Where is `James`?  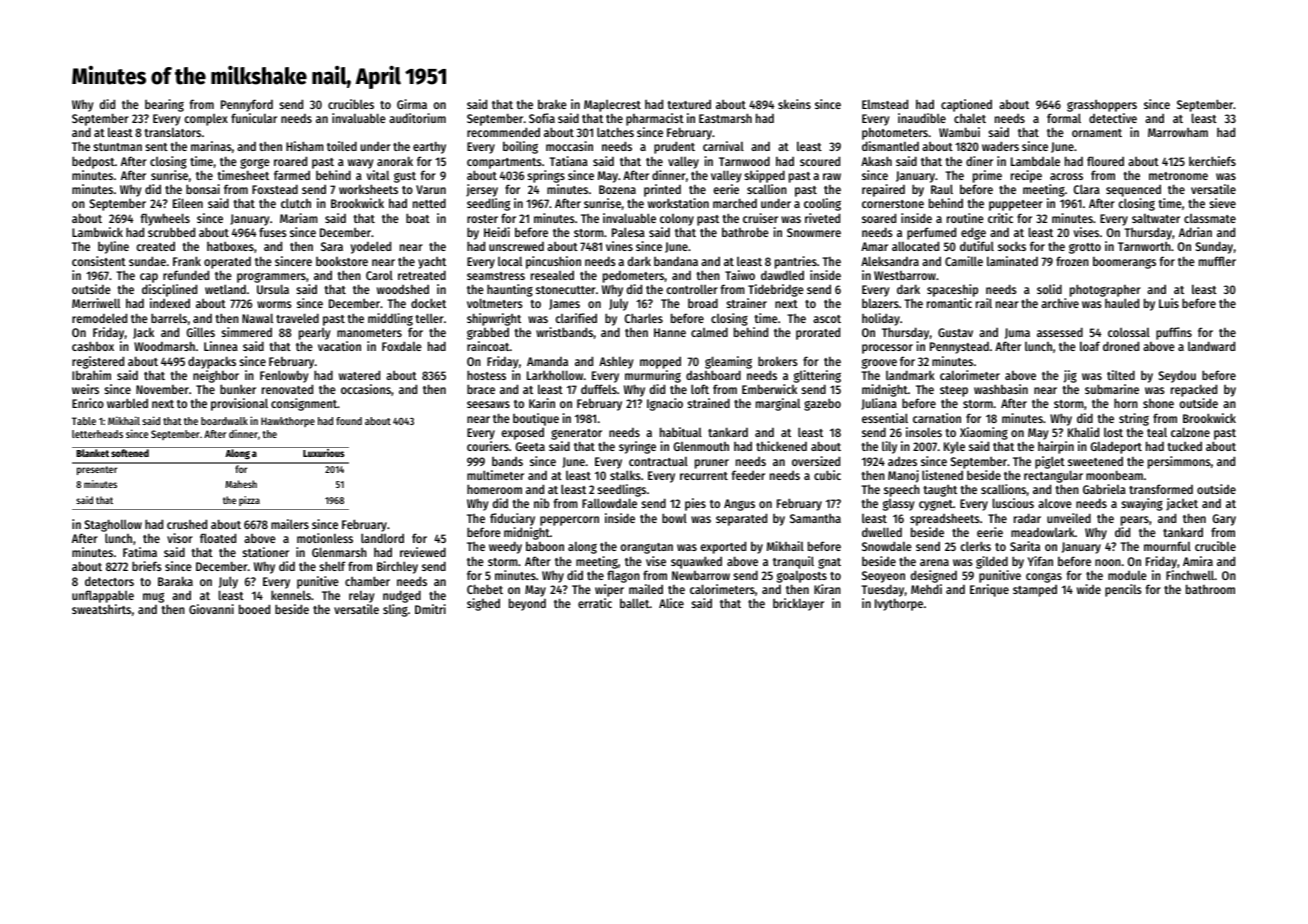 James is located at coordinates (564, 304).
